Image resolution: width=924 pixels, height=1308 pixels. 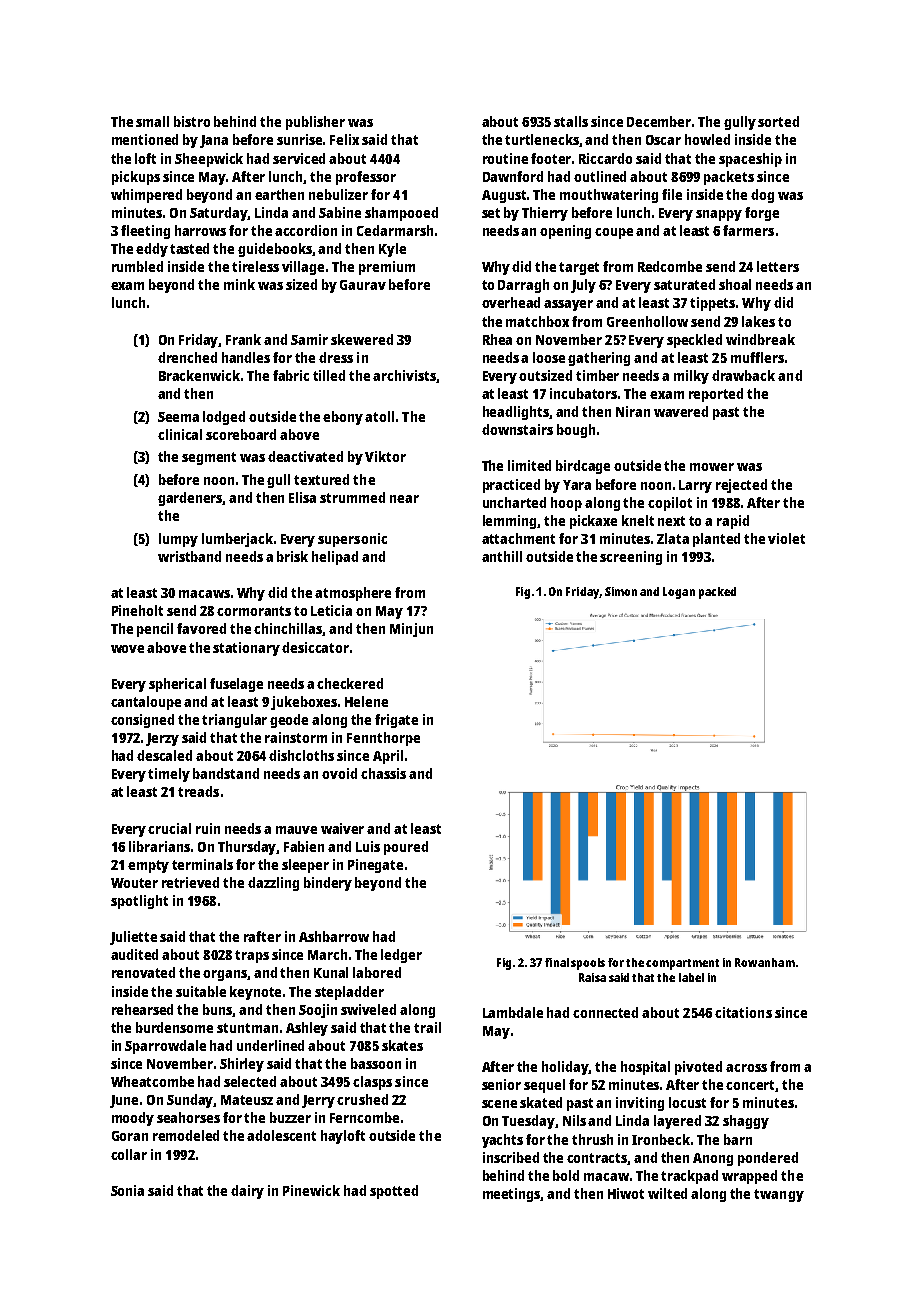 I want to click on pivoted, so click(x=698, y=1068).
